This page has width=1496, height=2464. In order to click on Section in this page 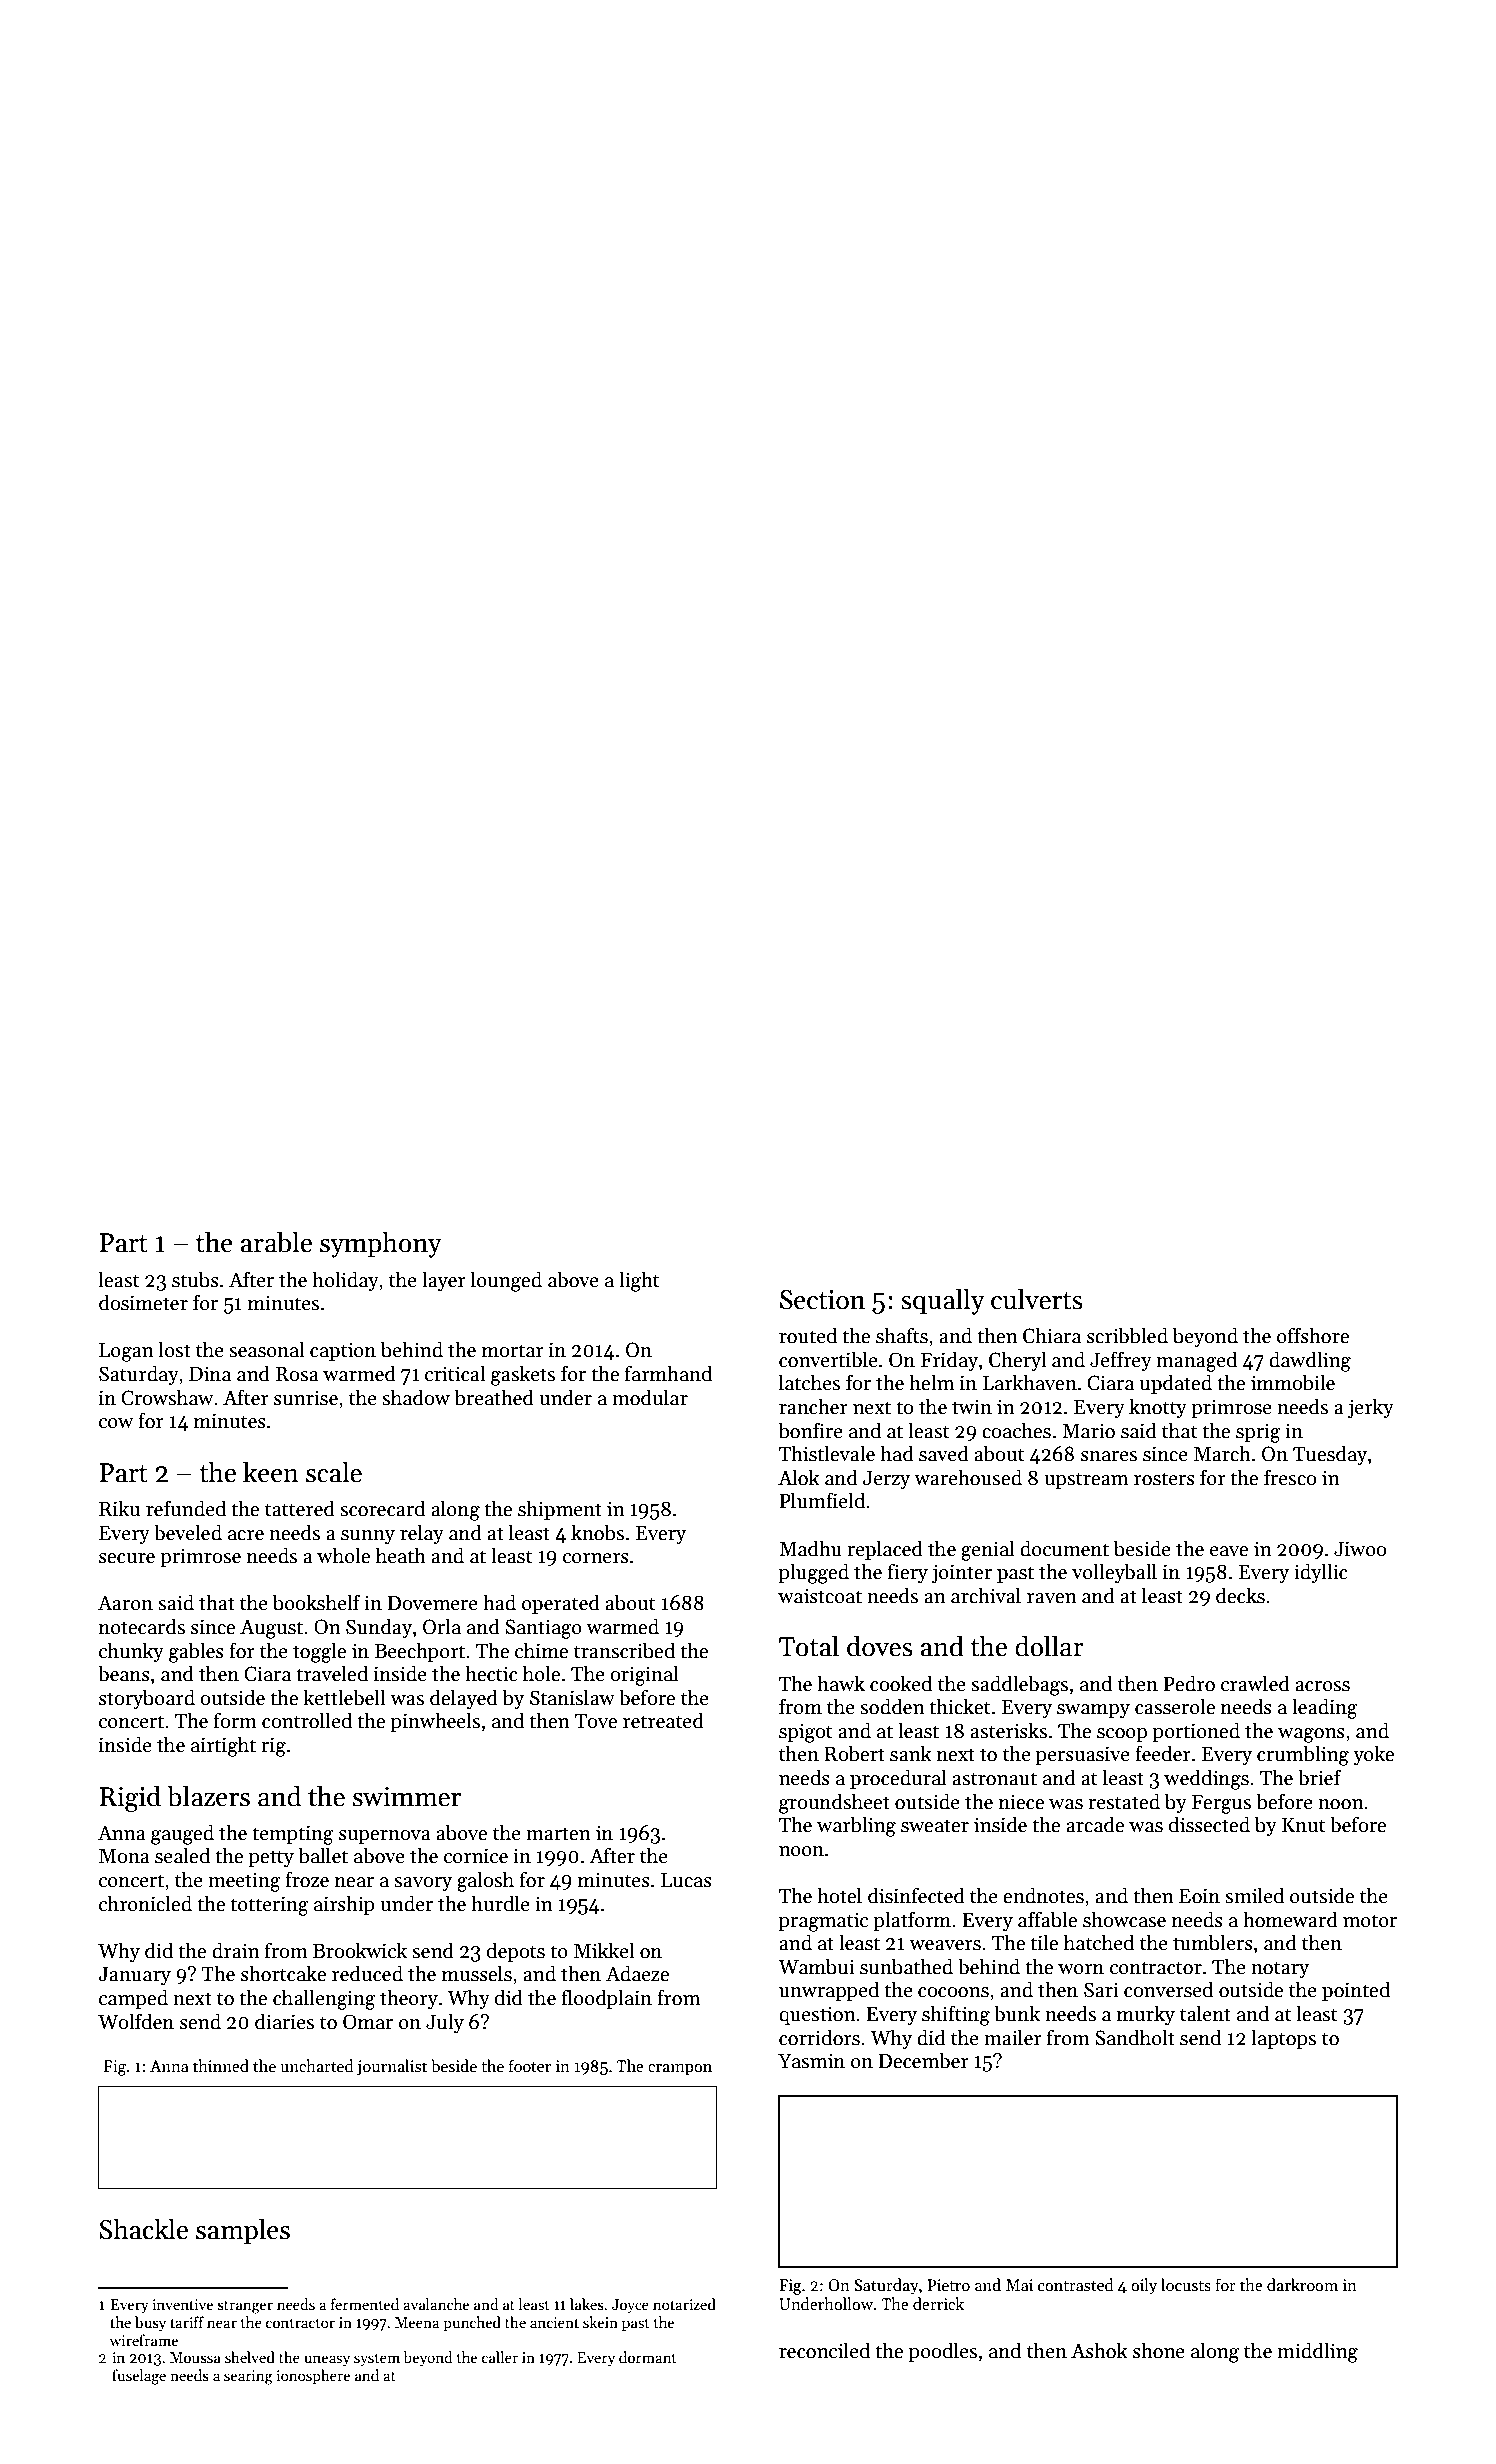, I will do `click(822, 1300)`.
